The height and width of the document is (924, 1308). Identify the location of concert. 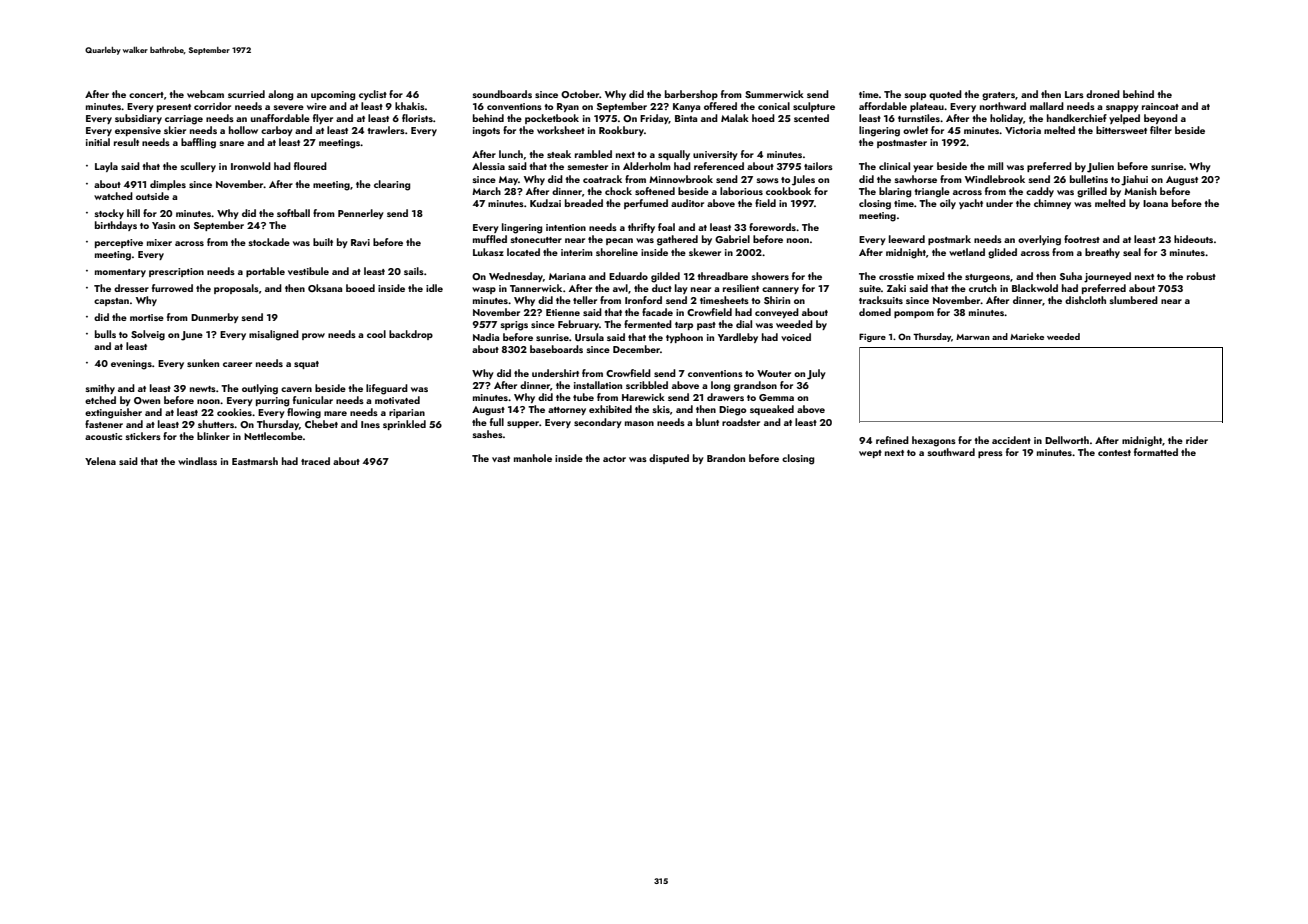
(146, 95).
